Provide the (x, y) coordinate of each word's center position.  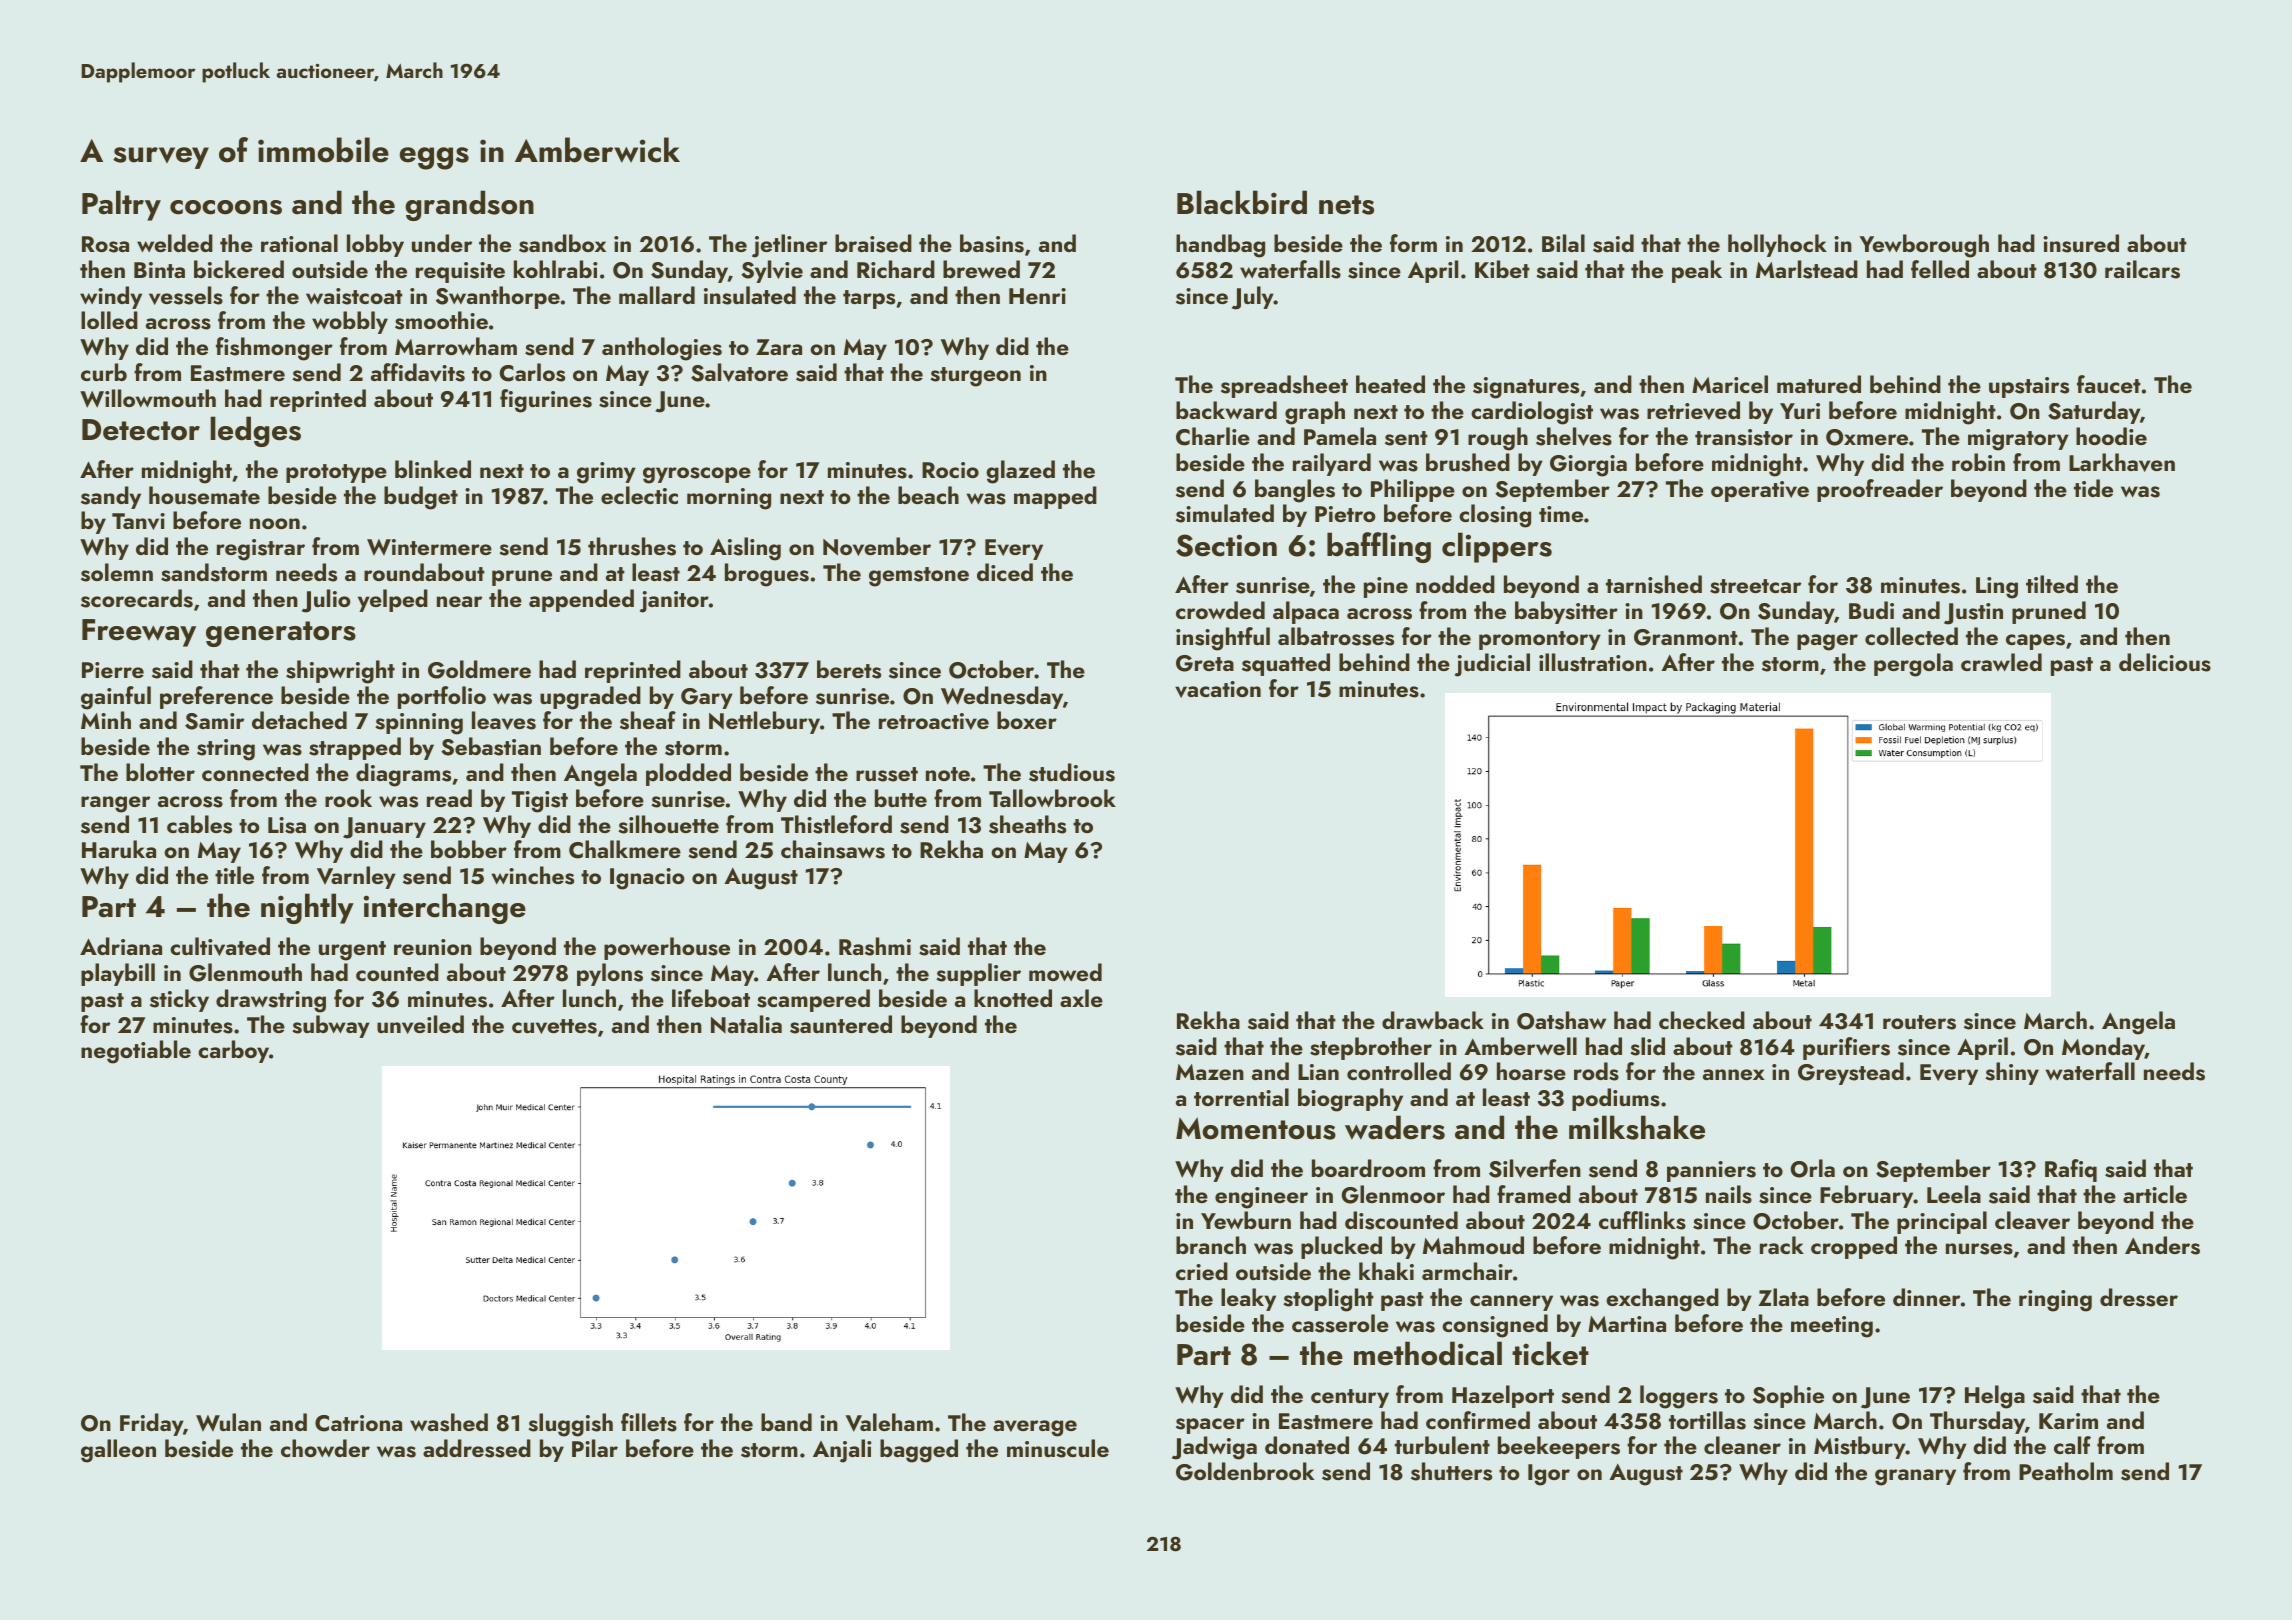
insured (2081, 243)
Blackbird (1242, 202)
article (2155, 1194)
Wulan (228, 1422)
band (786, 1422)
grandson (469, 205)
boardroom (1368, 1168)
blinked (433, 469)
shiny (2012, 1073)
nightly (307, 908)
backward (1226, 410)
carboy (233, 1051)
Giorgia (1588, 466)
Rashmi (875, 946)
